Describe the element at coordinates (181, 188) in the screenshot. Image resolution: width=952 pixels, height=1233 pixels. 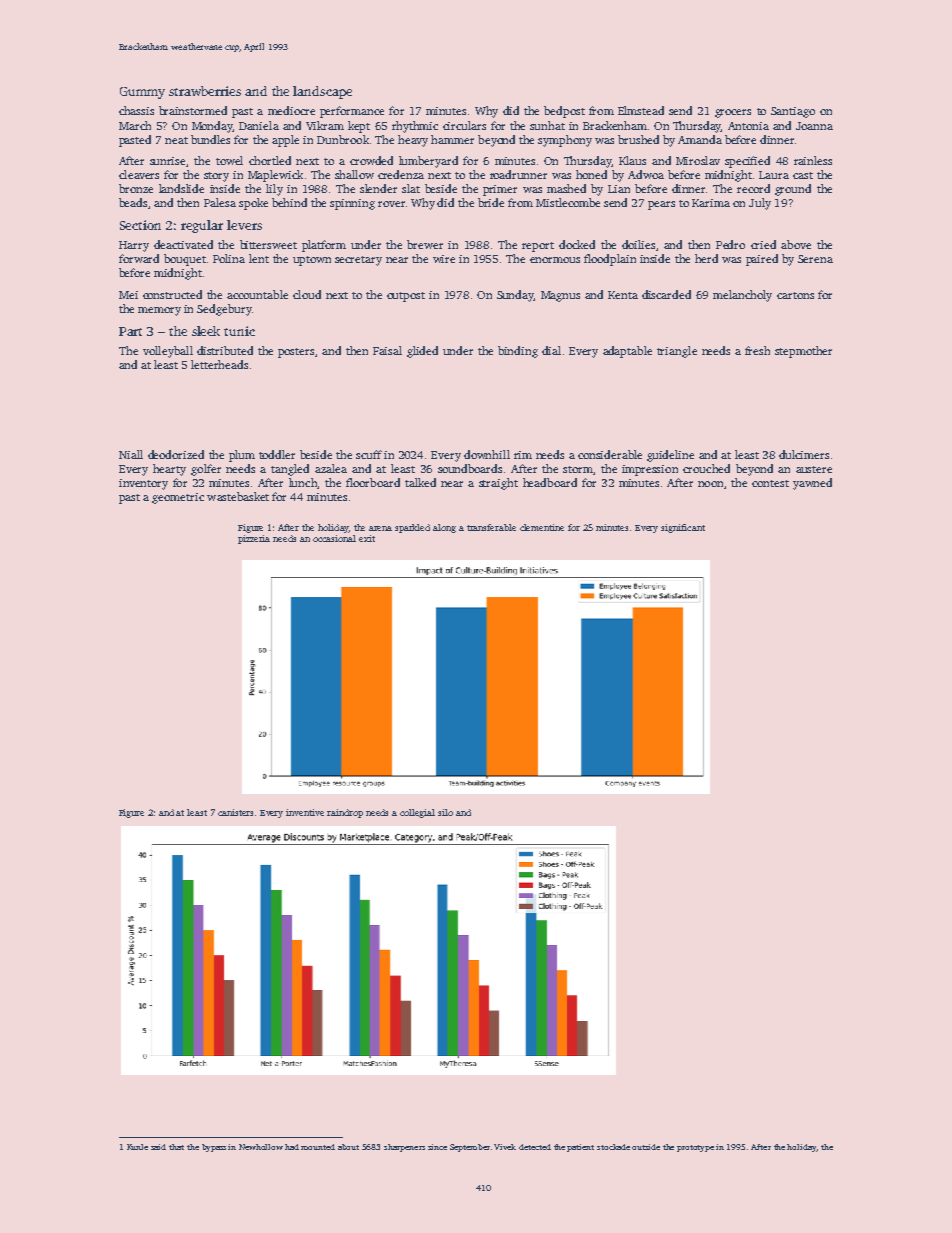
I see `landslide` at that location.
